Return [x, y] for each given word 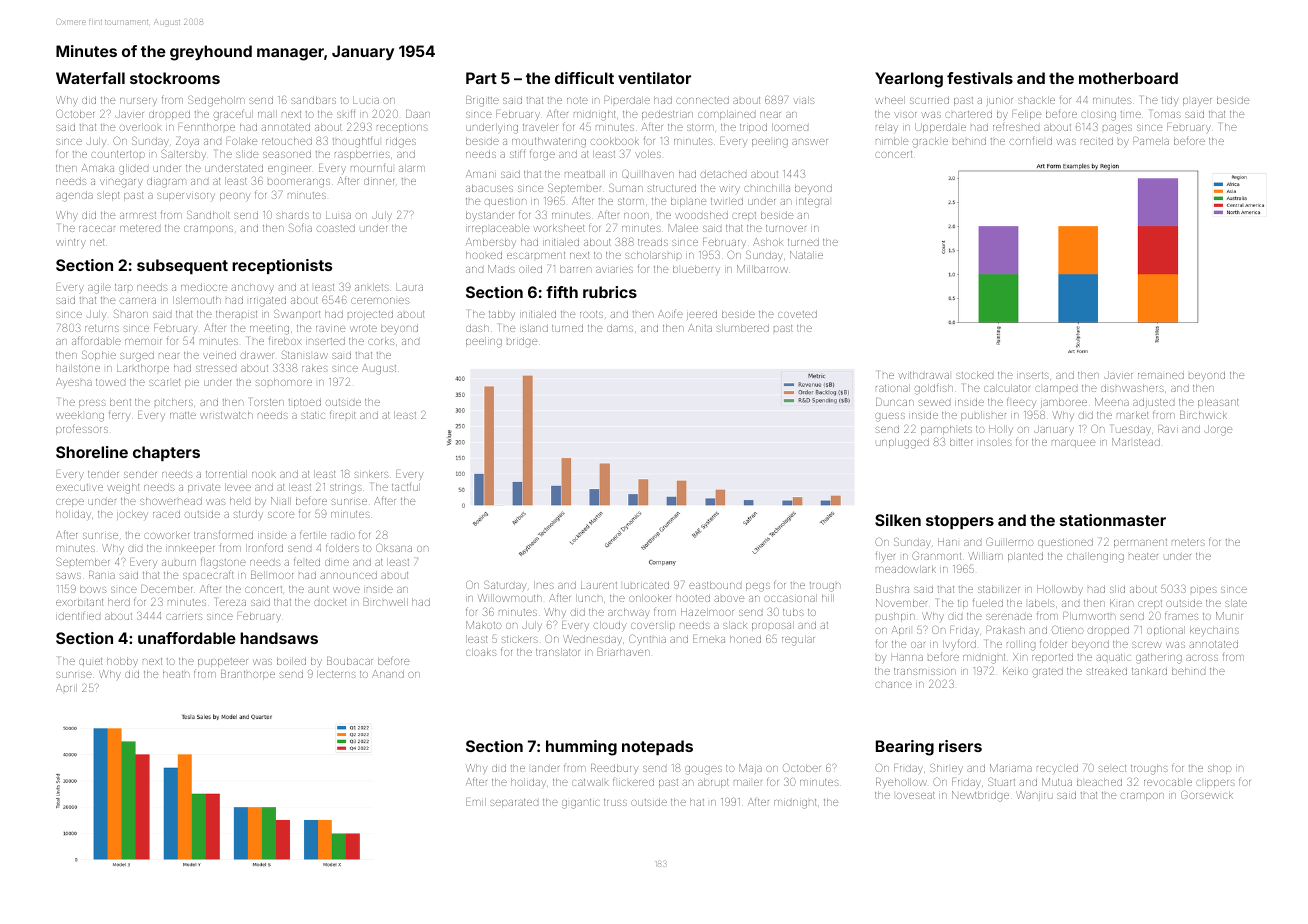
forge [542, 155]
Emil [476, 802]
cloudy [610, 626]
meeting [269, 330]
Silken [898, 520]
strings [346, 489]
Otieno [1068, 630]
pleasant [1218, 403]
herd [119, 602]
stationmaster [1113, 520]
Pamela [1151, 141]
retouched [287, 141]
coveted [797, 314]
